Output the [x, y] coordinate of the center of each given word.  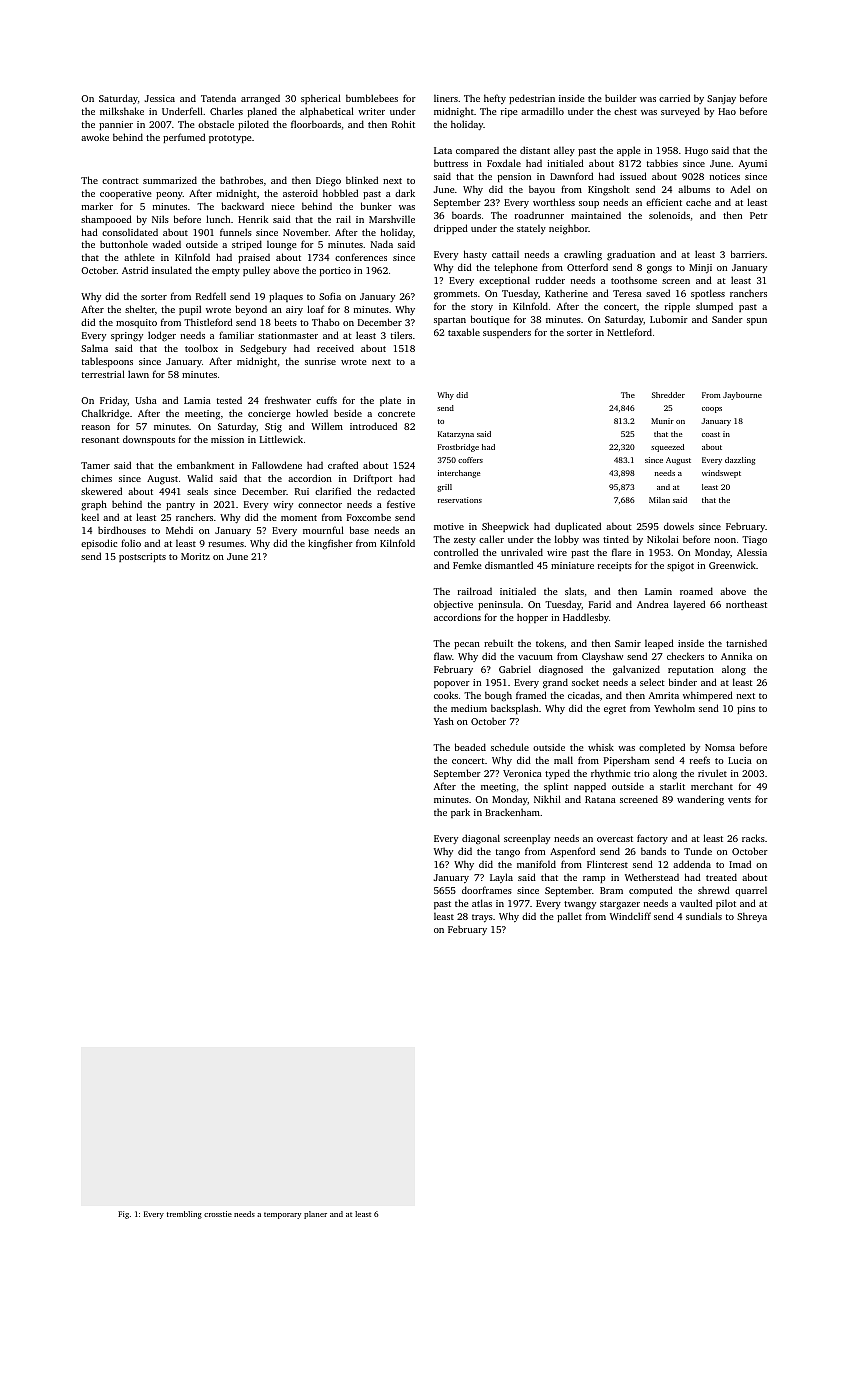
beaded [470, 747]
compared [477, 151]
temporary [282, 1215]
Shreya [752, 917]
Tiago [754, 540]
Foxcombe [369, 517]
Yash [444, 721]
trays [482, 918]
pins [746, 709]
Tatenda [218, 98]
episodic [99, 544]
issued [633, 176]
